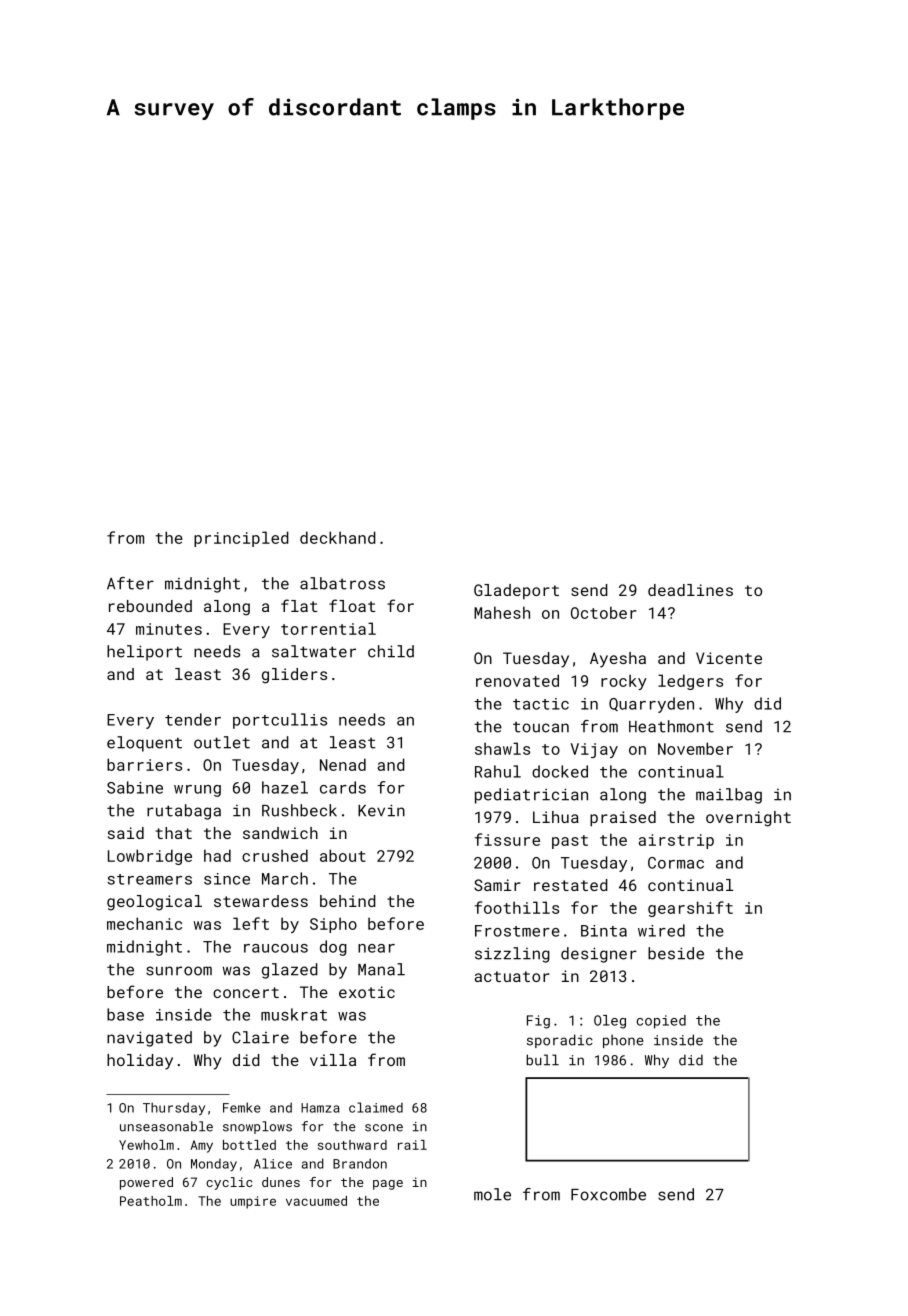  What do you see at coordinates (492, 1194) in the image?
I see `mole` at bounding box center [492, 1194].
